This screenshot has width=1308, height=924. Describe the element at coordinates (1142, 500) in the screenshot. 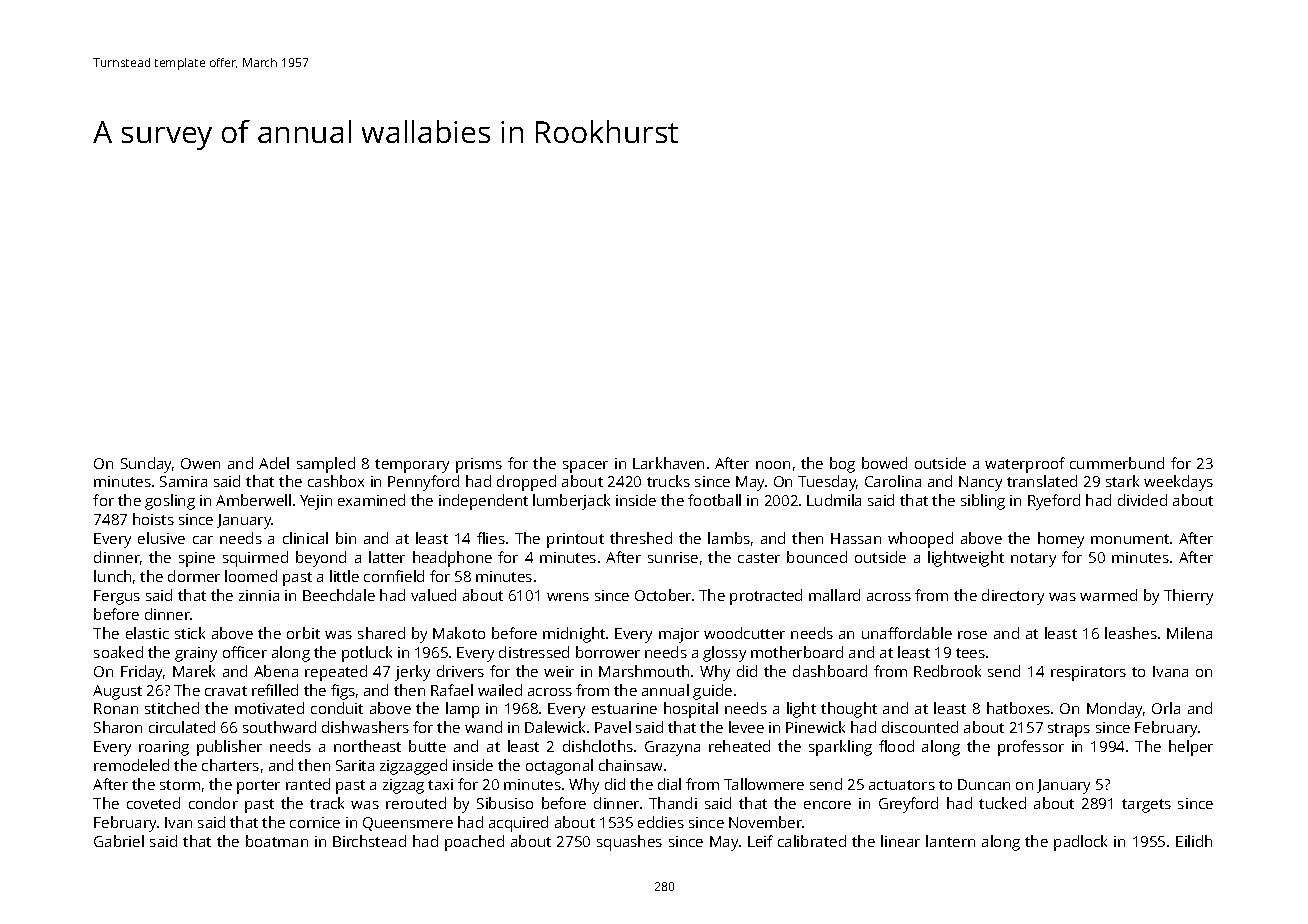

I see `divided` at that location.
